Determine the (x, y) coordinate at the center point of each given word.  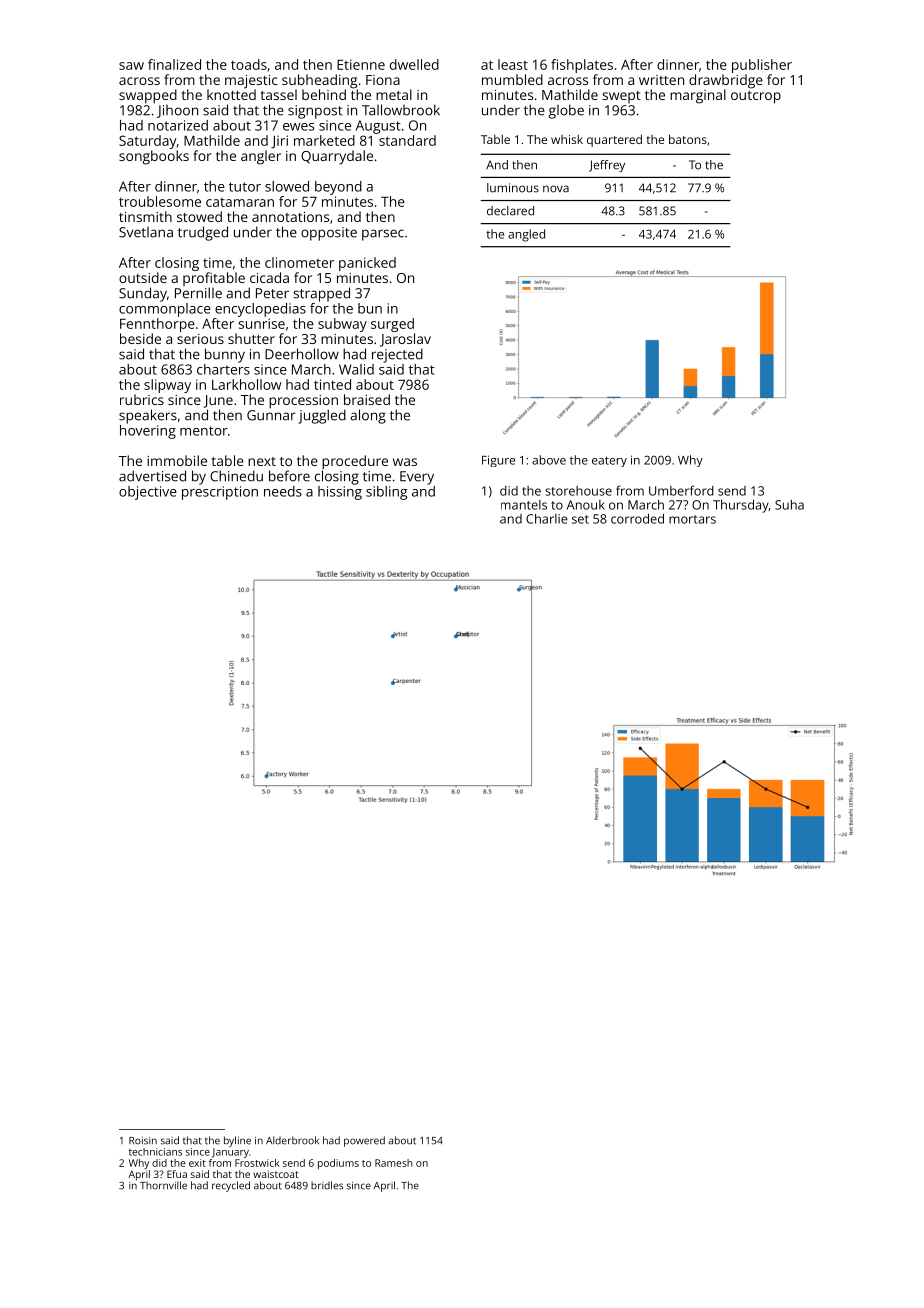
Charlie (547, 519)
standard (407, 140)
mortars (692, 519)
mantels (524, 505)
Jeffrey (607, 166)
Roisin (143, 1141)
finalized (174, 64)
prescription (220, 493)
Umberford (681, 490)
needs (283, 491)
